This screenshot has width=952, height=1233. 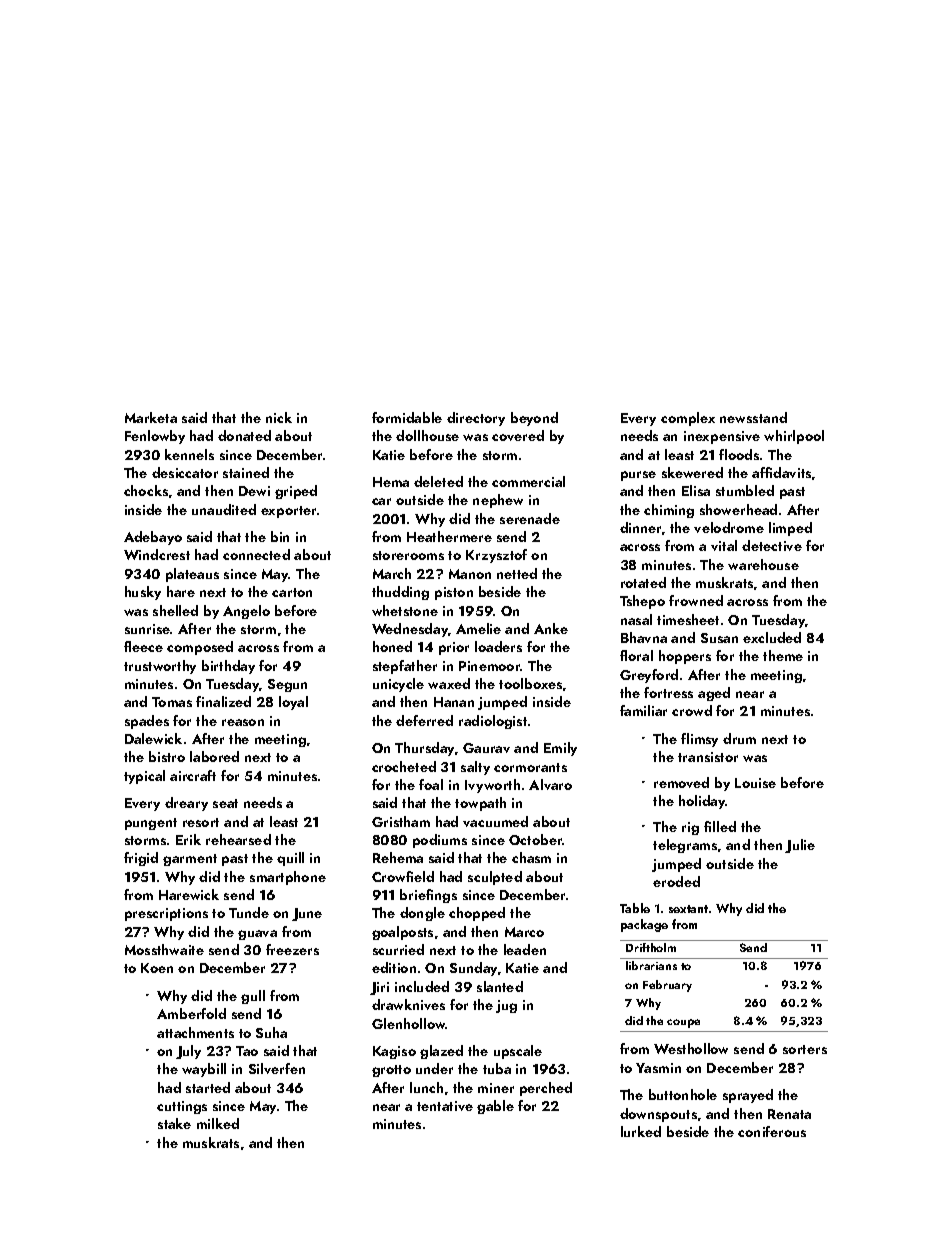 I want to click on salty, so click(x=475, y=768).
